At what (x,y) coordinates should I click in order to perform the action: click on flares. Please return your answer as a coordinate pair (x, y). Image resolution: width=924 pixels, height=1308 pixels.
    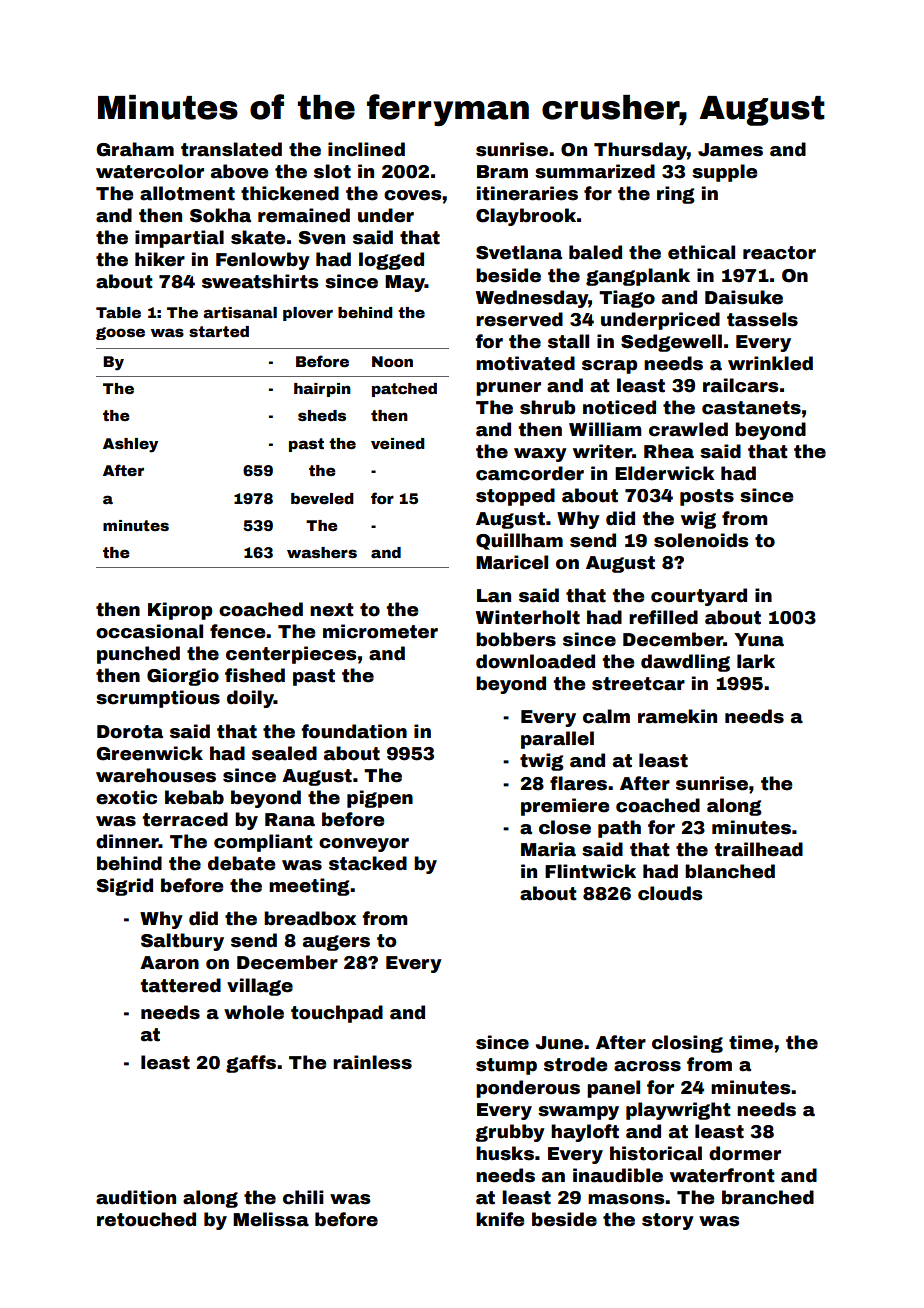
    Looking at the image, I should click on (578, 783).
